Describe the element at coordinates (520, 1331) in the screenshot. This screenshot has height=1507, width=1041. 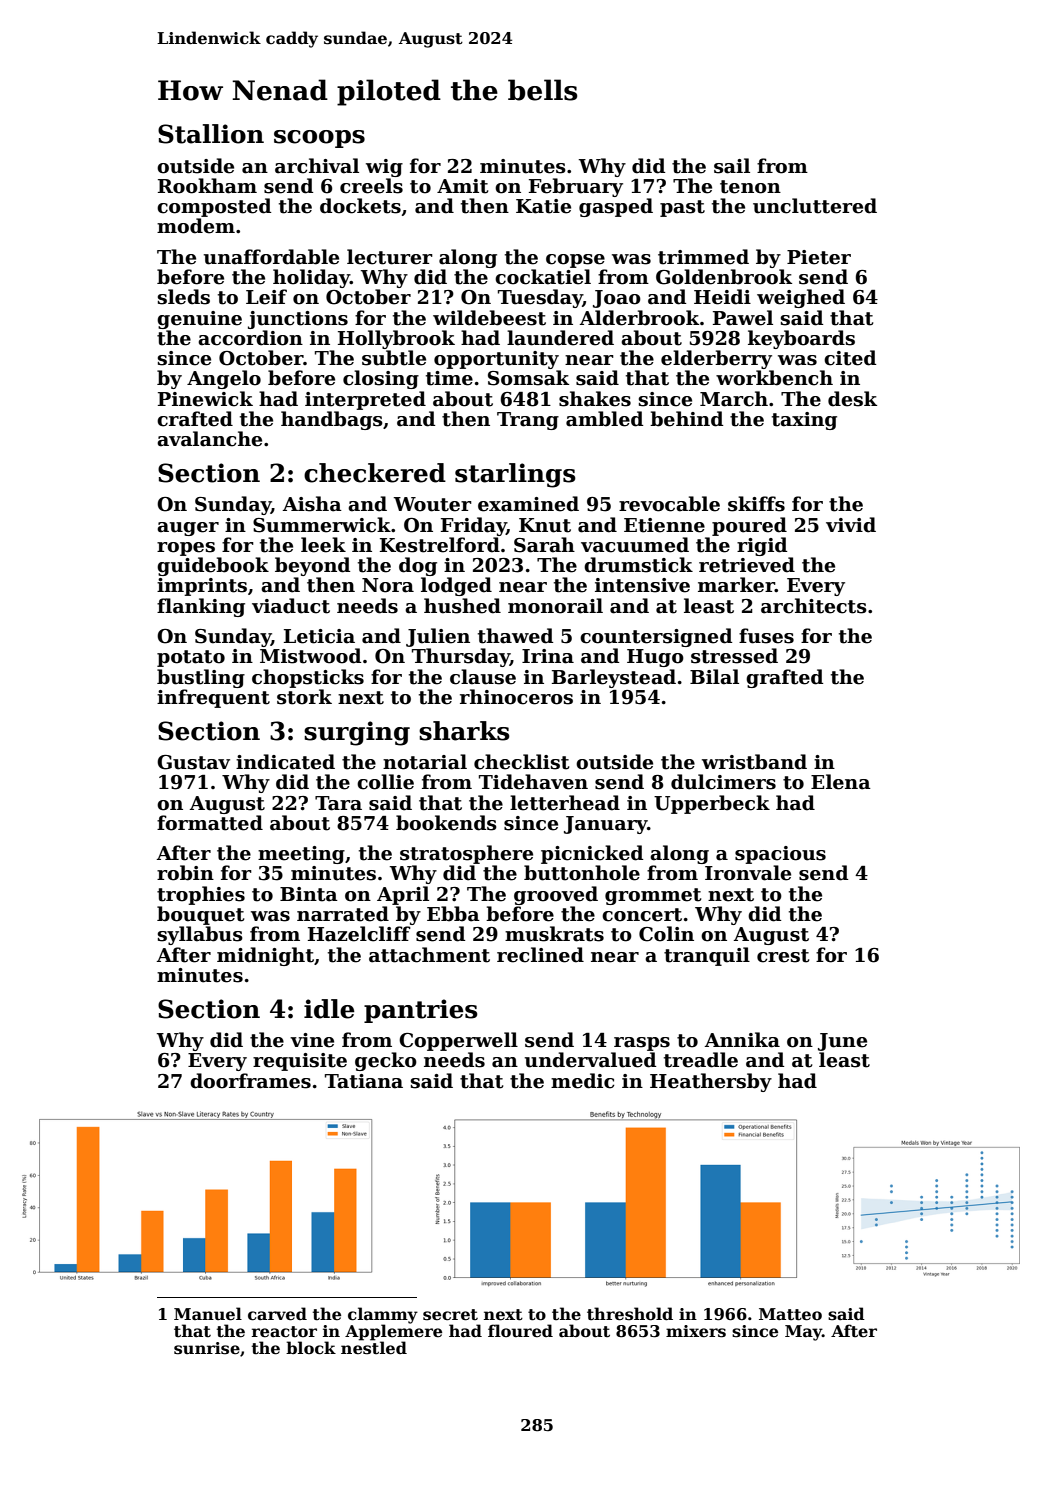
I see `floured` at that location.
